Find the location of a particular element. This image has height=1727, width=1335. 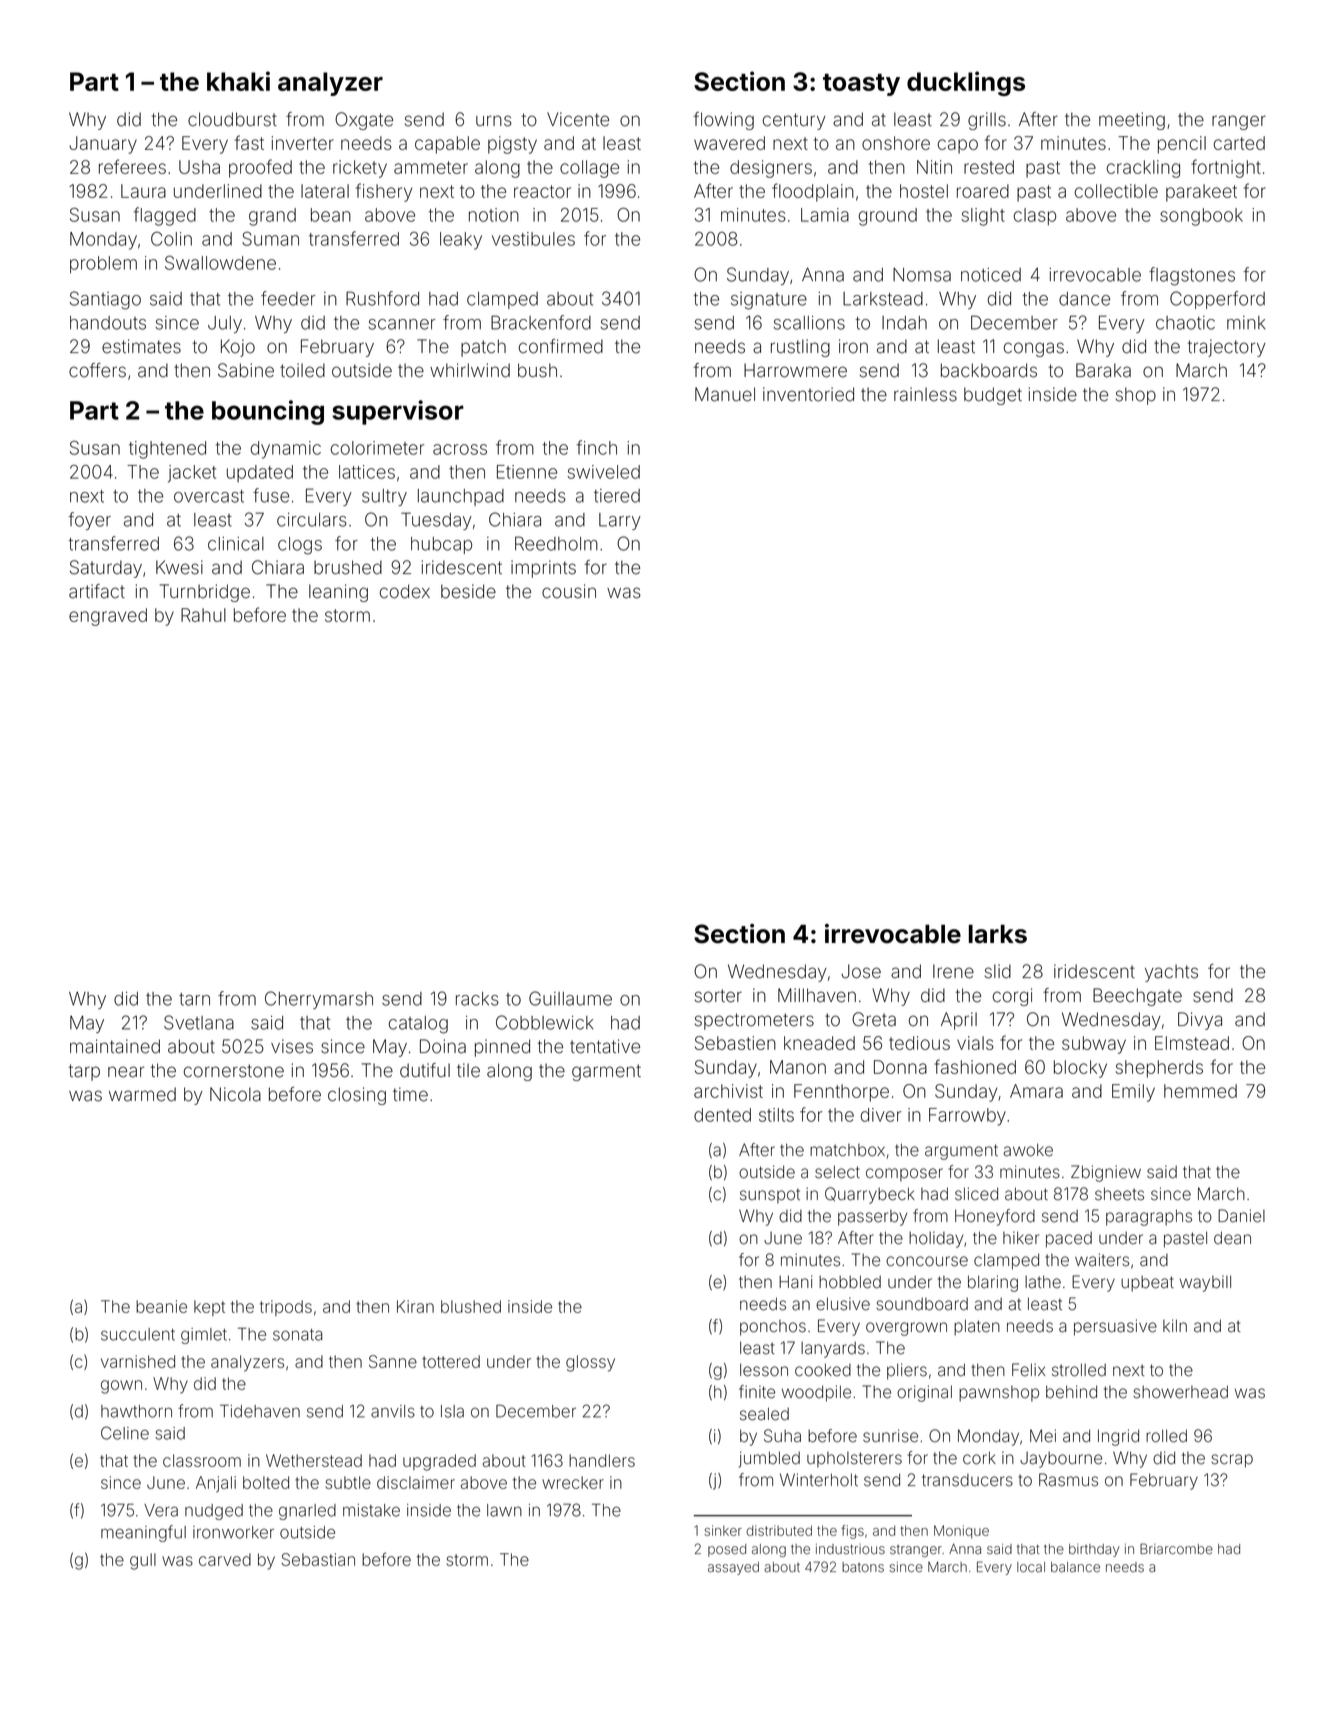

clinical is located at coordinates (236, 544).
